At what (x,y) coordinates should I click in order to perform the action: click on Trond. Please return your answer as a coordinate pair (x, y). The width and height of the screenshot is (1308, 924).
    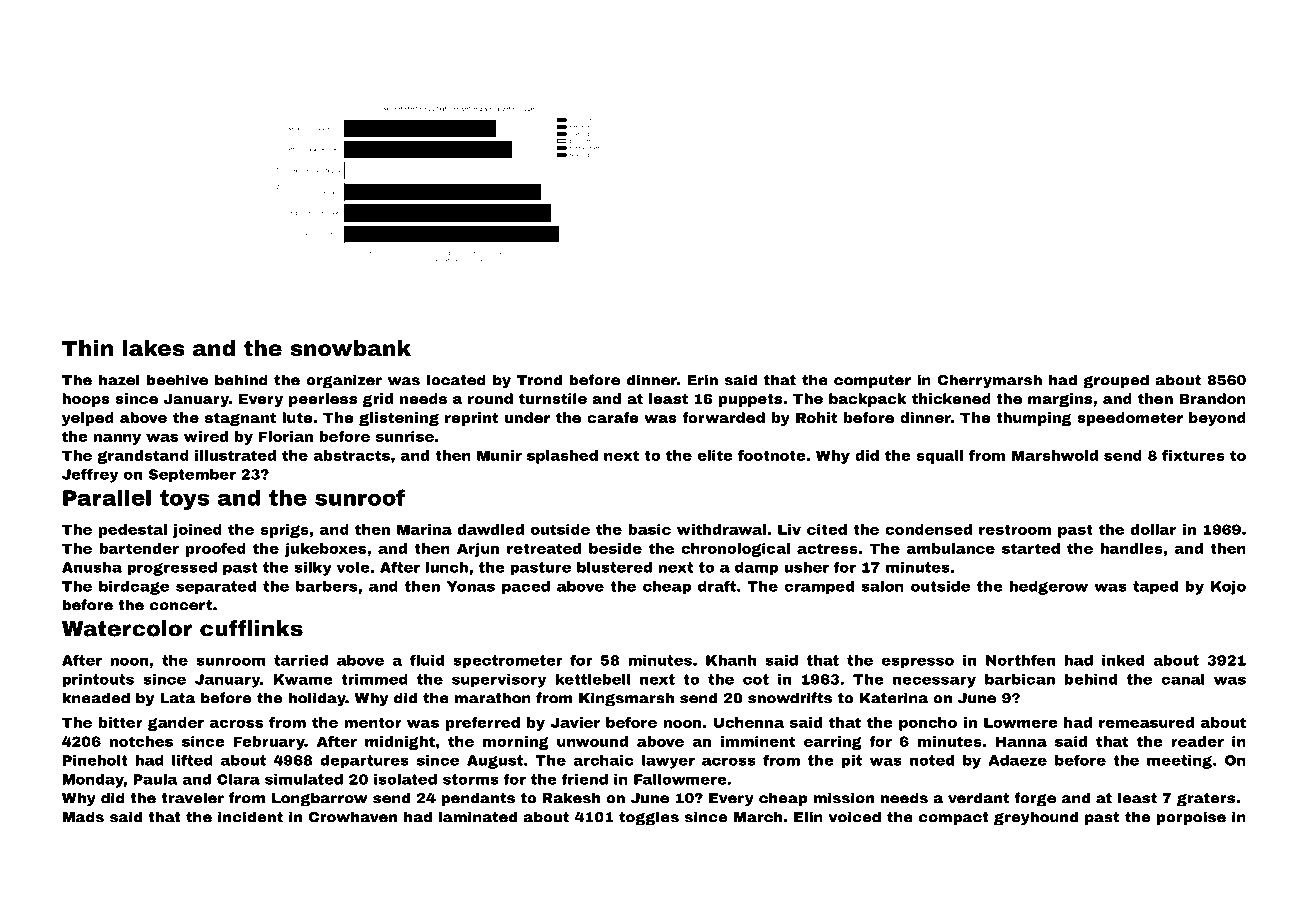
    Looking at the image, I should click on (539, 380).
